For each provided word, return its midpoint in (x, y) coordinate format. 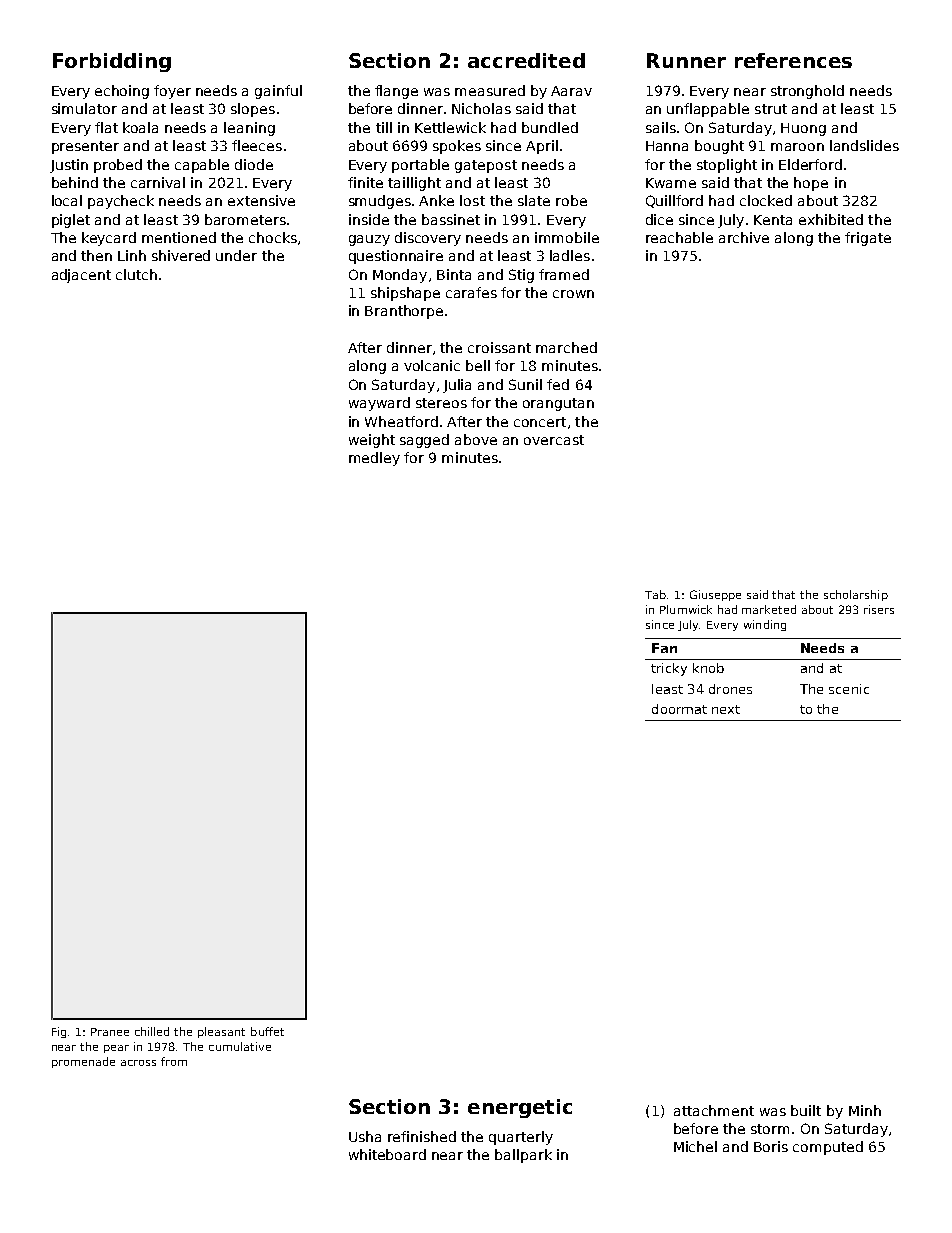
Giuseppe (715, 595)
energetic (520, 1108)
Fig (59, 1032)
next (726, 709)
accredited (526, 60)
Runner (686, 60)
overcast (554, 440)
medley (374, 459)
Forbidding (112, 62)
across (138, 1063)
